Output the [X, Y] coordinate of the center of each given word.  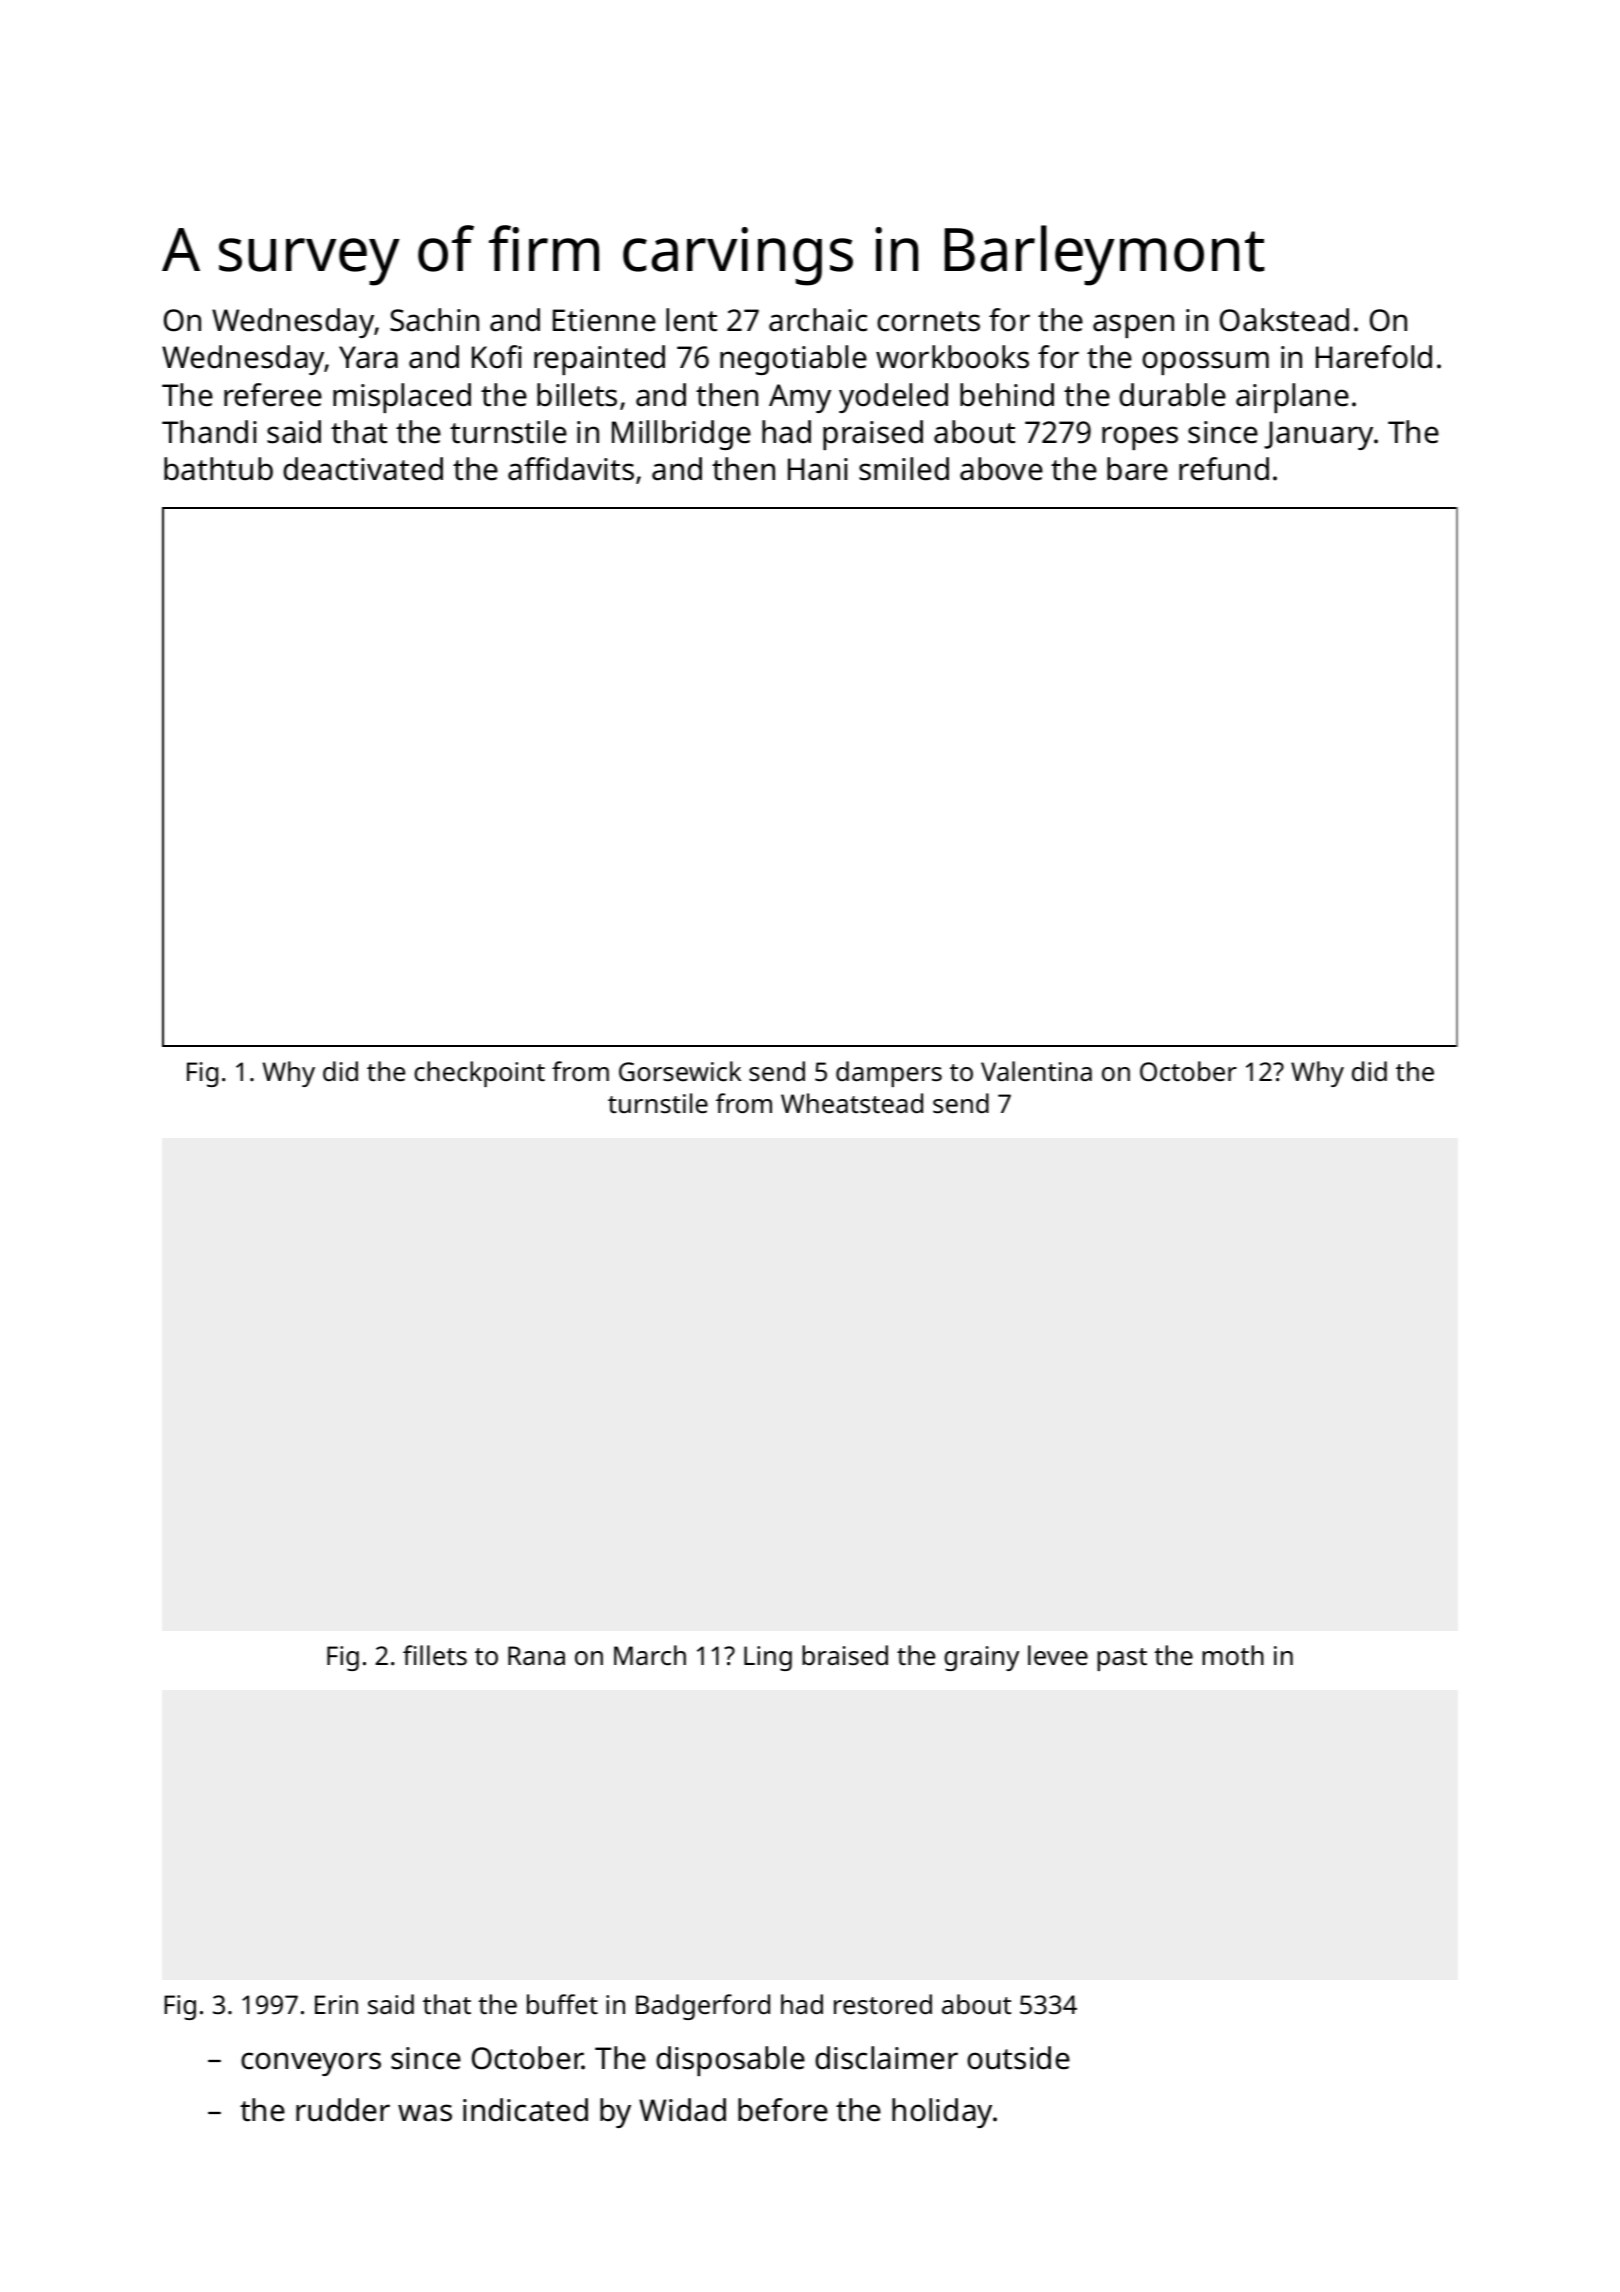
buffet [562, 2004]
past [1122, 1659]
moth [1233, 1655]
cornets [928, 321]
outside [1018, 2058]
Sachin [434, 320]
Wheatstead [852, 1103]
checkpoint [479, 1074]
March [650, 1655]
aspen [1133, 326]
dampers [889, 1074]
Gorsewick [680, 1071]
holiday [943, 2113]
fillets [435, 1655]
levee [1058, 1655]
